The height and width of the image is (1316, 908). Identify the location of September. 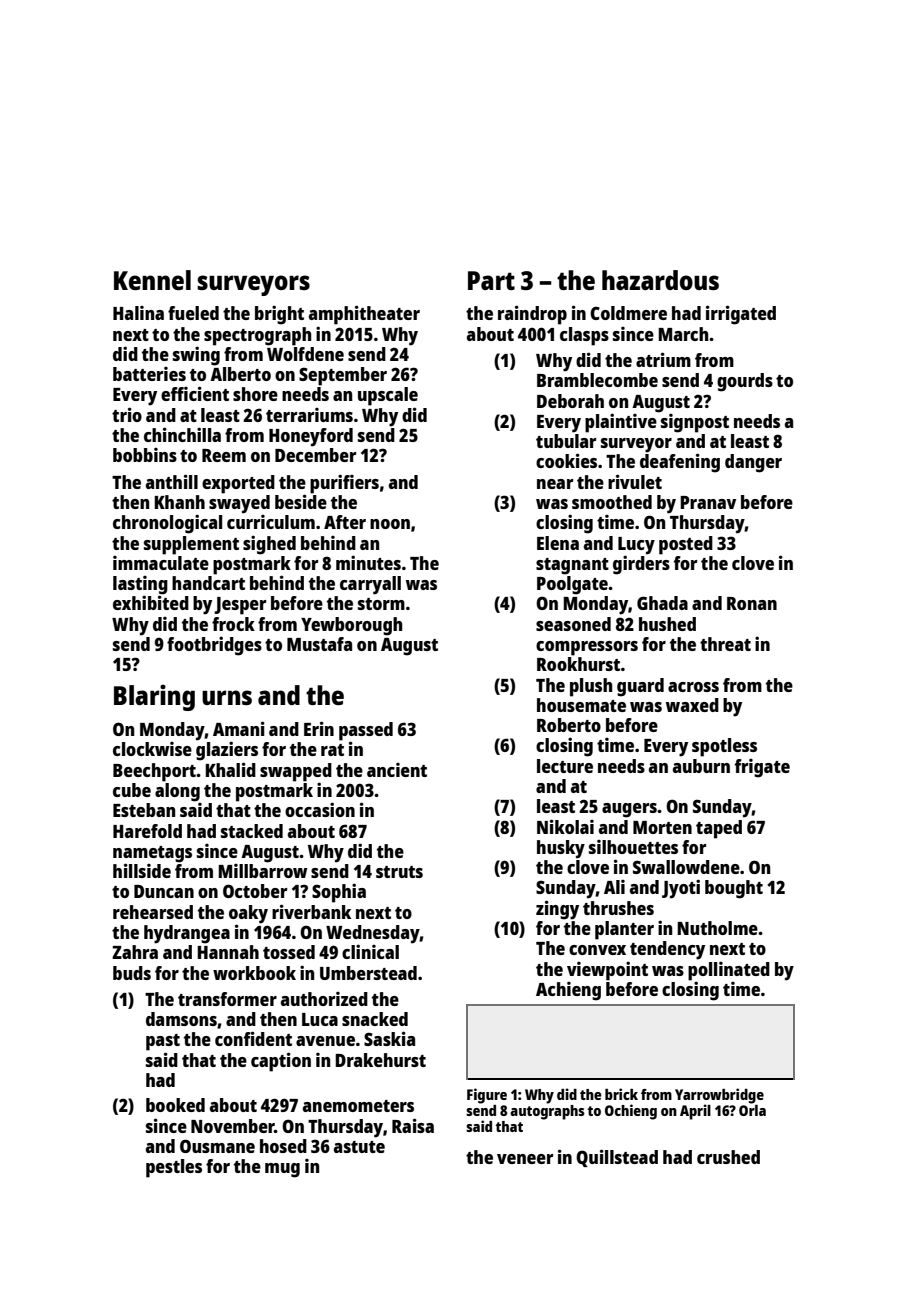
(343, 376).
